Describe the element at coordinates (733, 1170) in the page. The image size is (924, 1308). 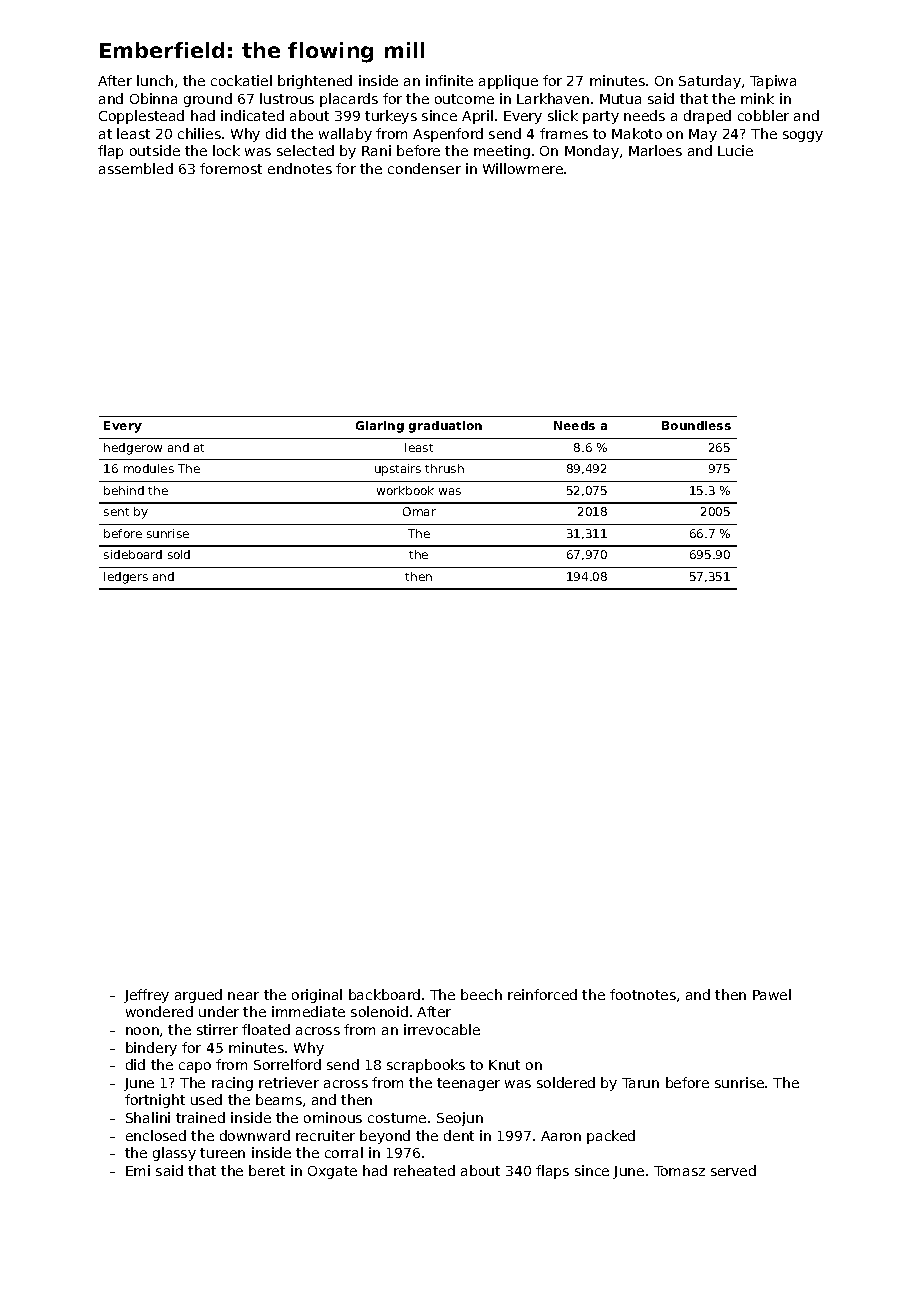
I see `served` at that location.
